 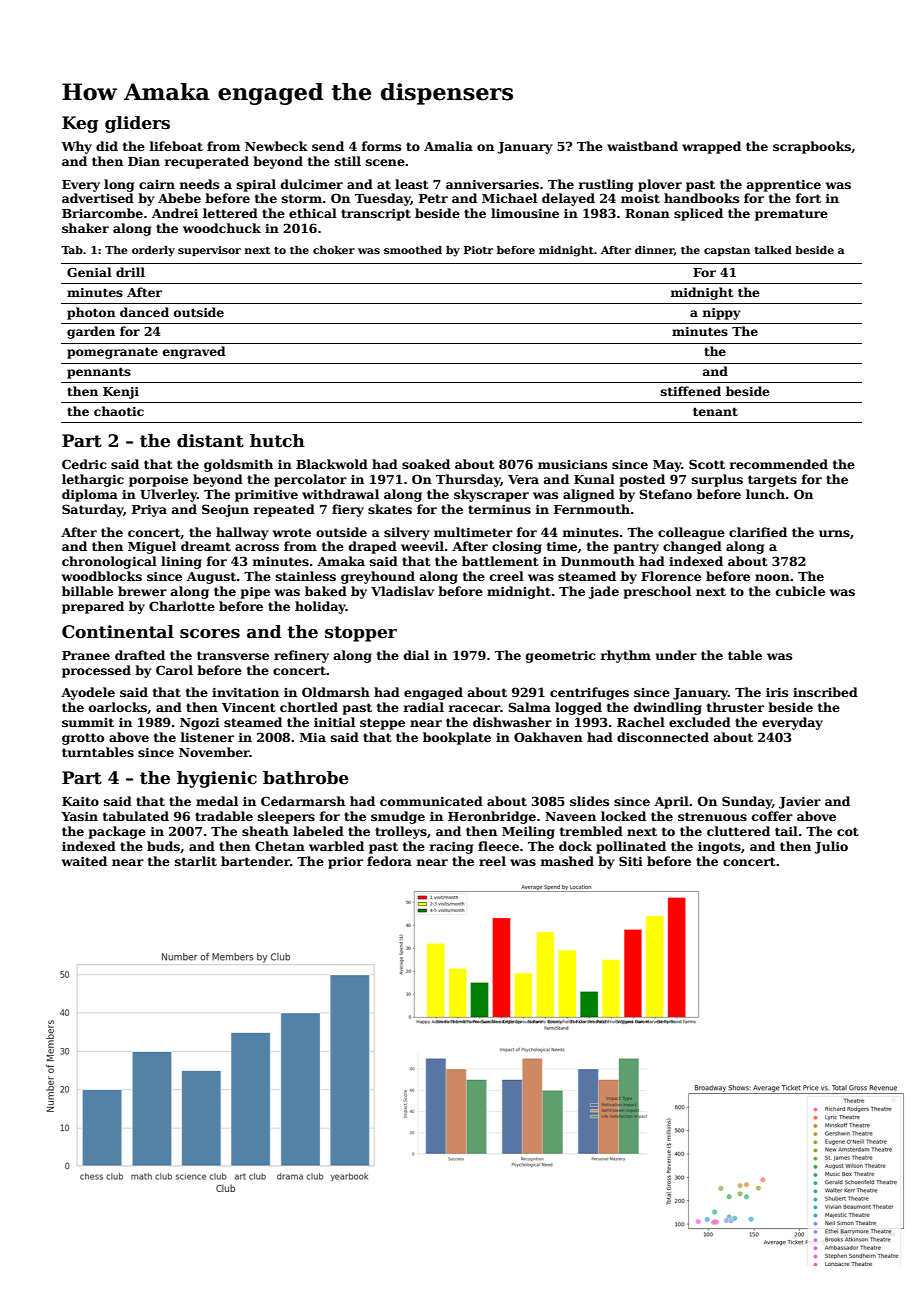 I want to click on Kunal, so click(x=594, y=479).
